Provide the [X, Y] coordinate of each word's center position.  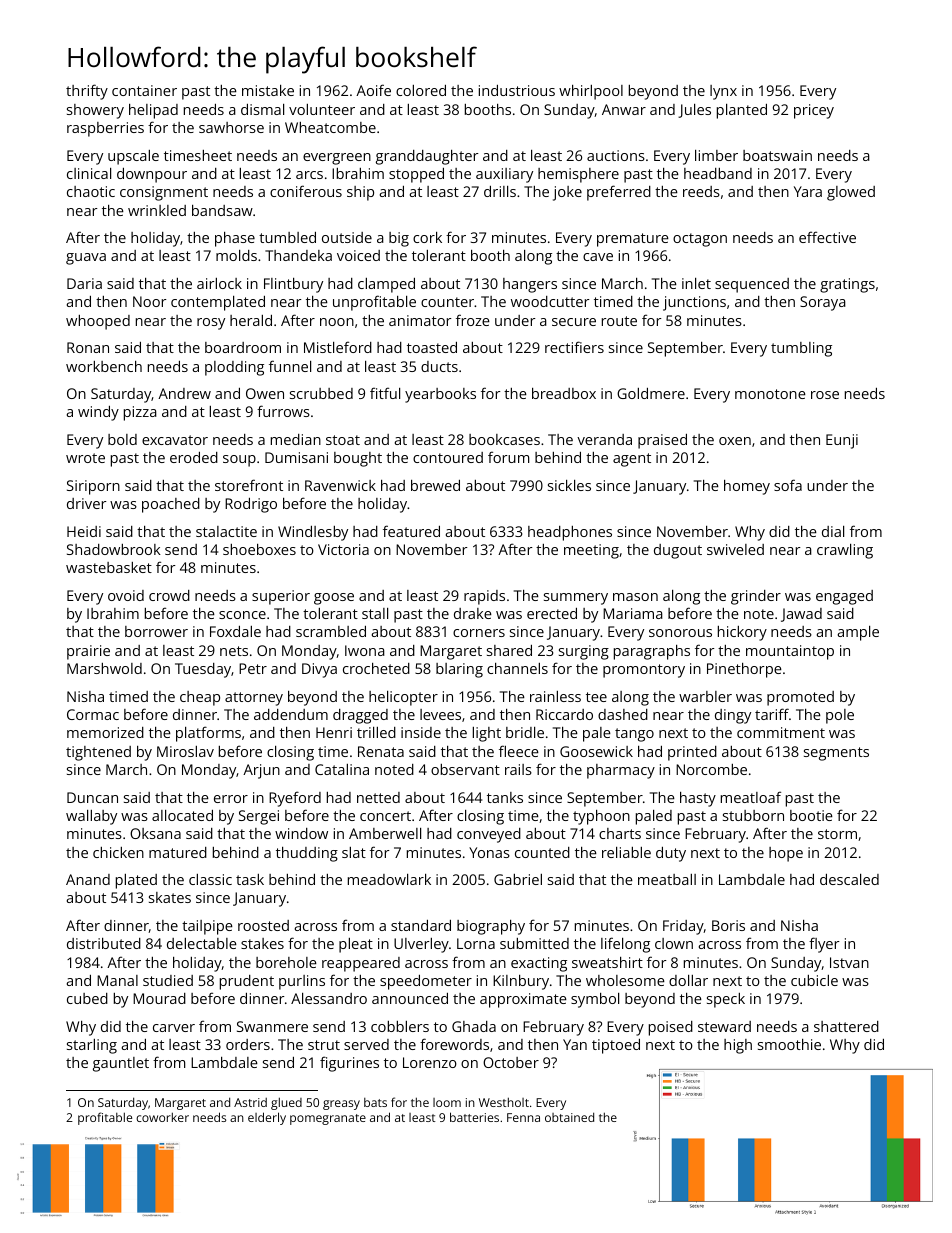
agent [632, 460]
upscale [133, 157]
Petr [253, 668]
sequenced [752, 285]
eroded [194, 457]
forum [508, 457]
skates [170, 897]
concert [385, 816]
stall [375, 613]
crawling [845, 551]
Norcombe [711, 769]
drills [500, 191]
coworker [162, 1117]
